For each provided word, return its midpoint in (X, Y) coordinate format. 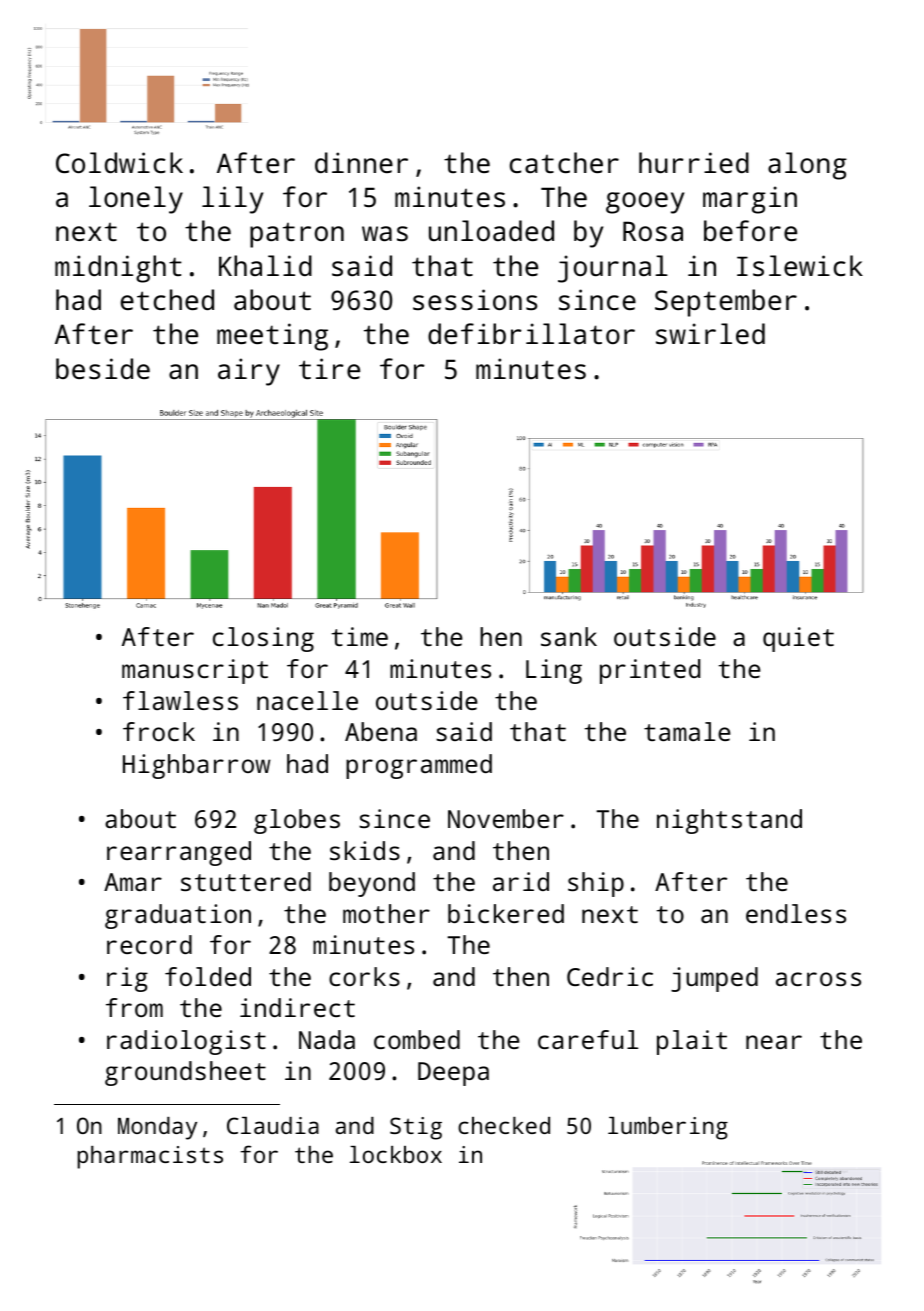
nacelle (307, 700)
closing (263, 639)
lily (232, 200)
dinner (361, 162)
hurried (694, 162)
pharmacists (150, 1157)
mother (386, 913)
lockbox (396, 1154)
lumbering (668, 1128)
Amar (133, 882)
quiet (798, 639)
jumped (714, 979)
